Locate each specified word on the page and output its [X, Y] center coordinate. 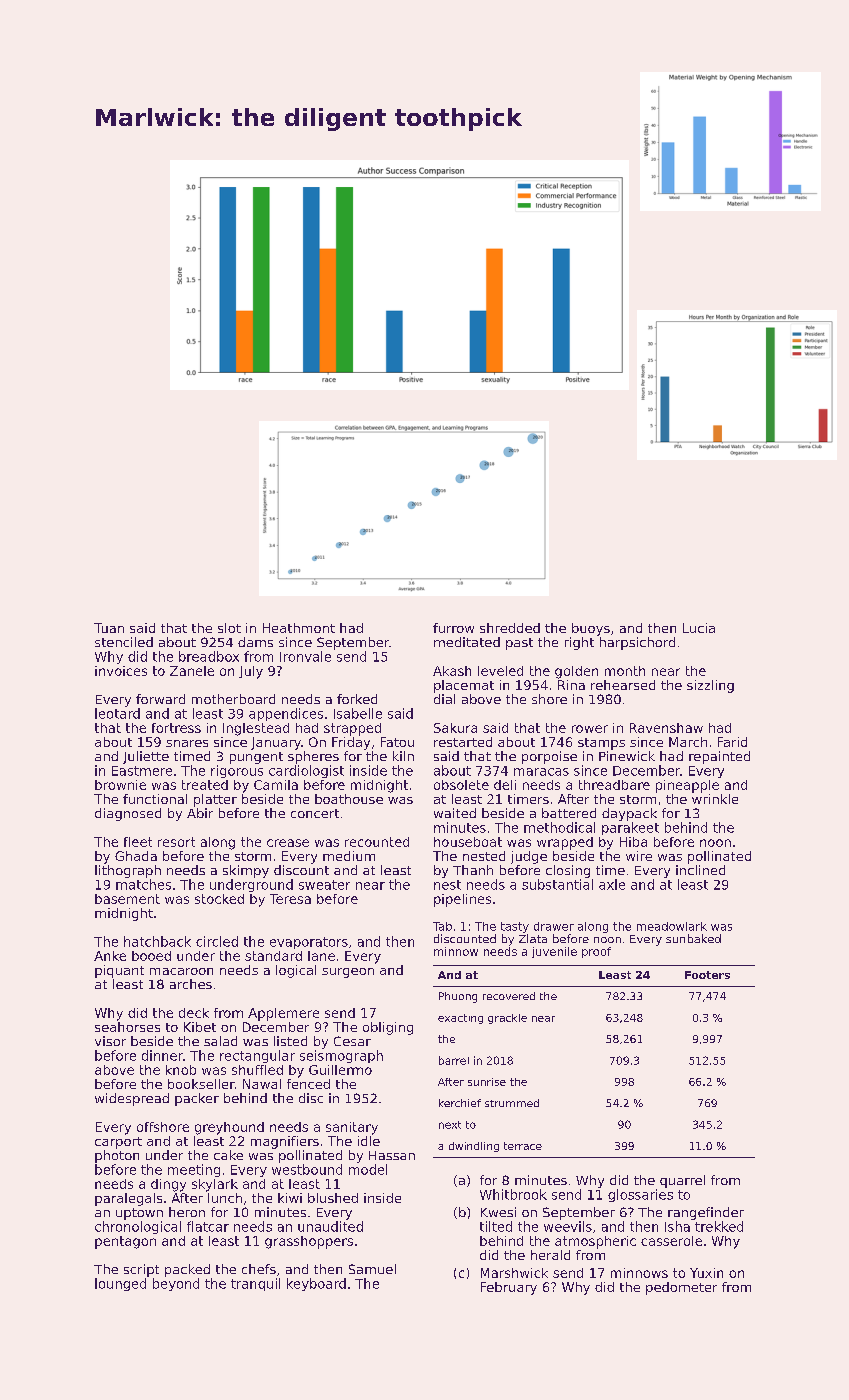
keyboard [316, 1284]
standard [273, 956]
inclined [700, 870]
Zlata [533, 938]
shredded [510, 628]
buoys [591, 629]
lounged [120, 1284]
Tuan [109, 628]
